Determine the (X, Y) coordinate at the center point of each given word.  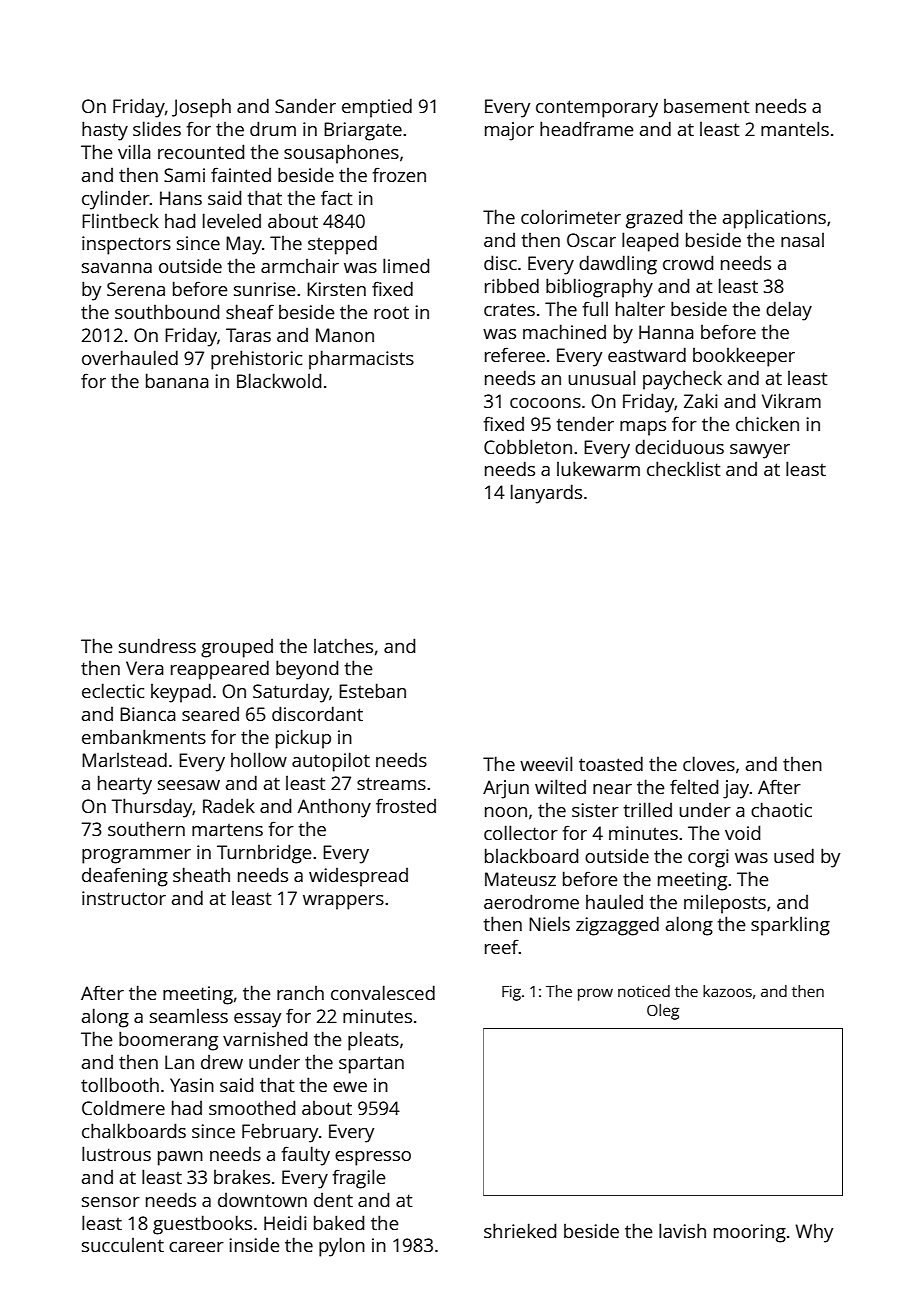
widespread (358, 877)
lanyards (546, 494)
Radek (229, 805)
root (391, 312)
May (244, 245)
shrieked (520, 1230)
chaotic (781, 809)
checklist (684, 468)
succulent (123, 1245)
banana (177, 380)
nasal (802, 240)
